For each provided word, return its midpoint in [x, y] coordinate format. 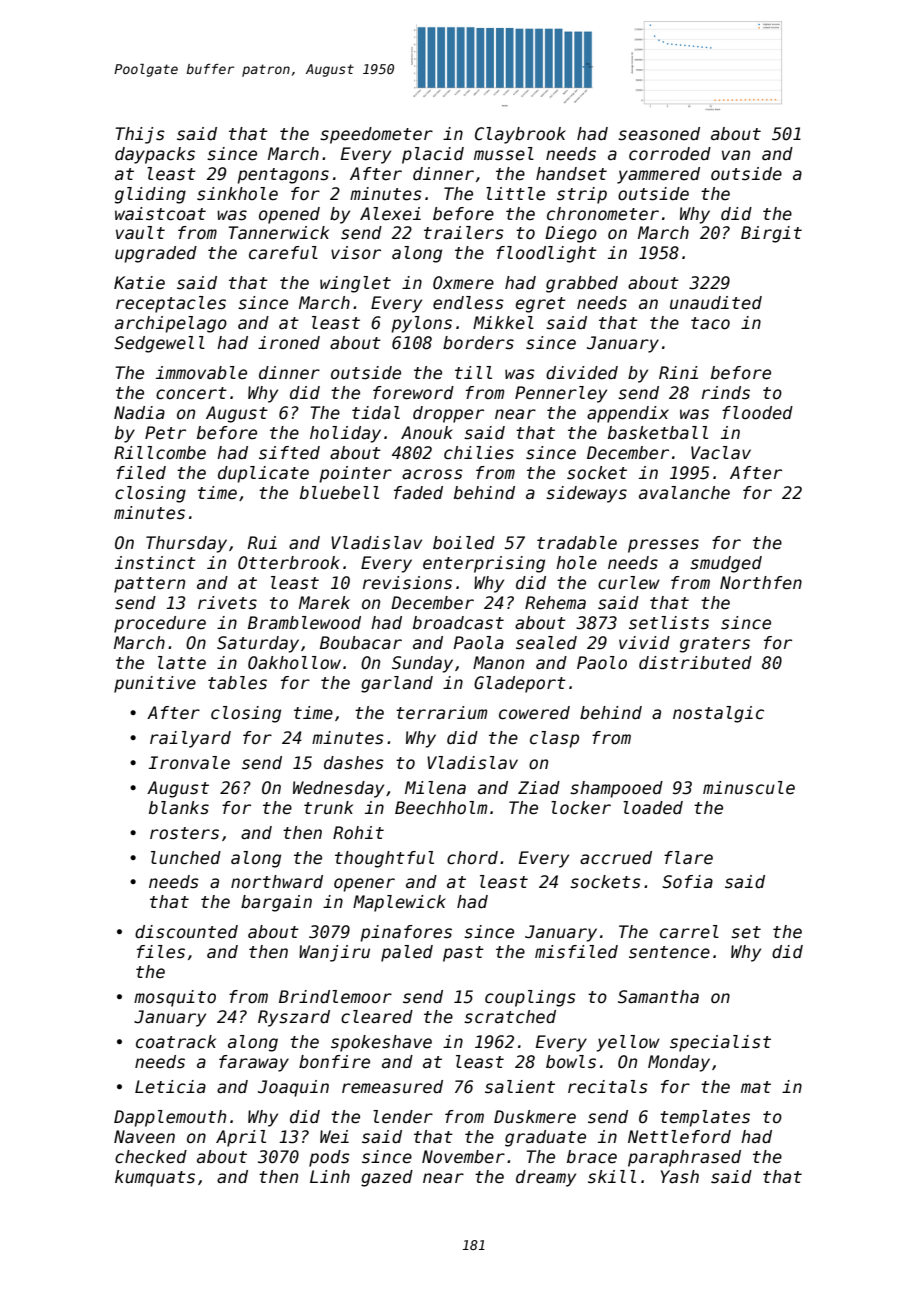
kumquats [155, 1178]
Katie [139, 283]
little [515, 194]
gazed [387, 1178]
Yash [680, 1177]
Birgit [771, 234]
